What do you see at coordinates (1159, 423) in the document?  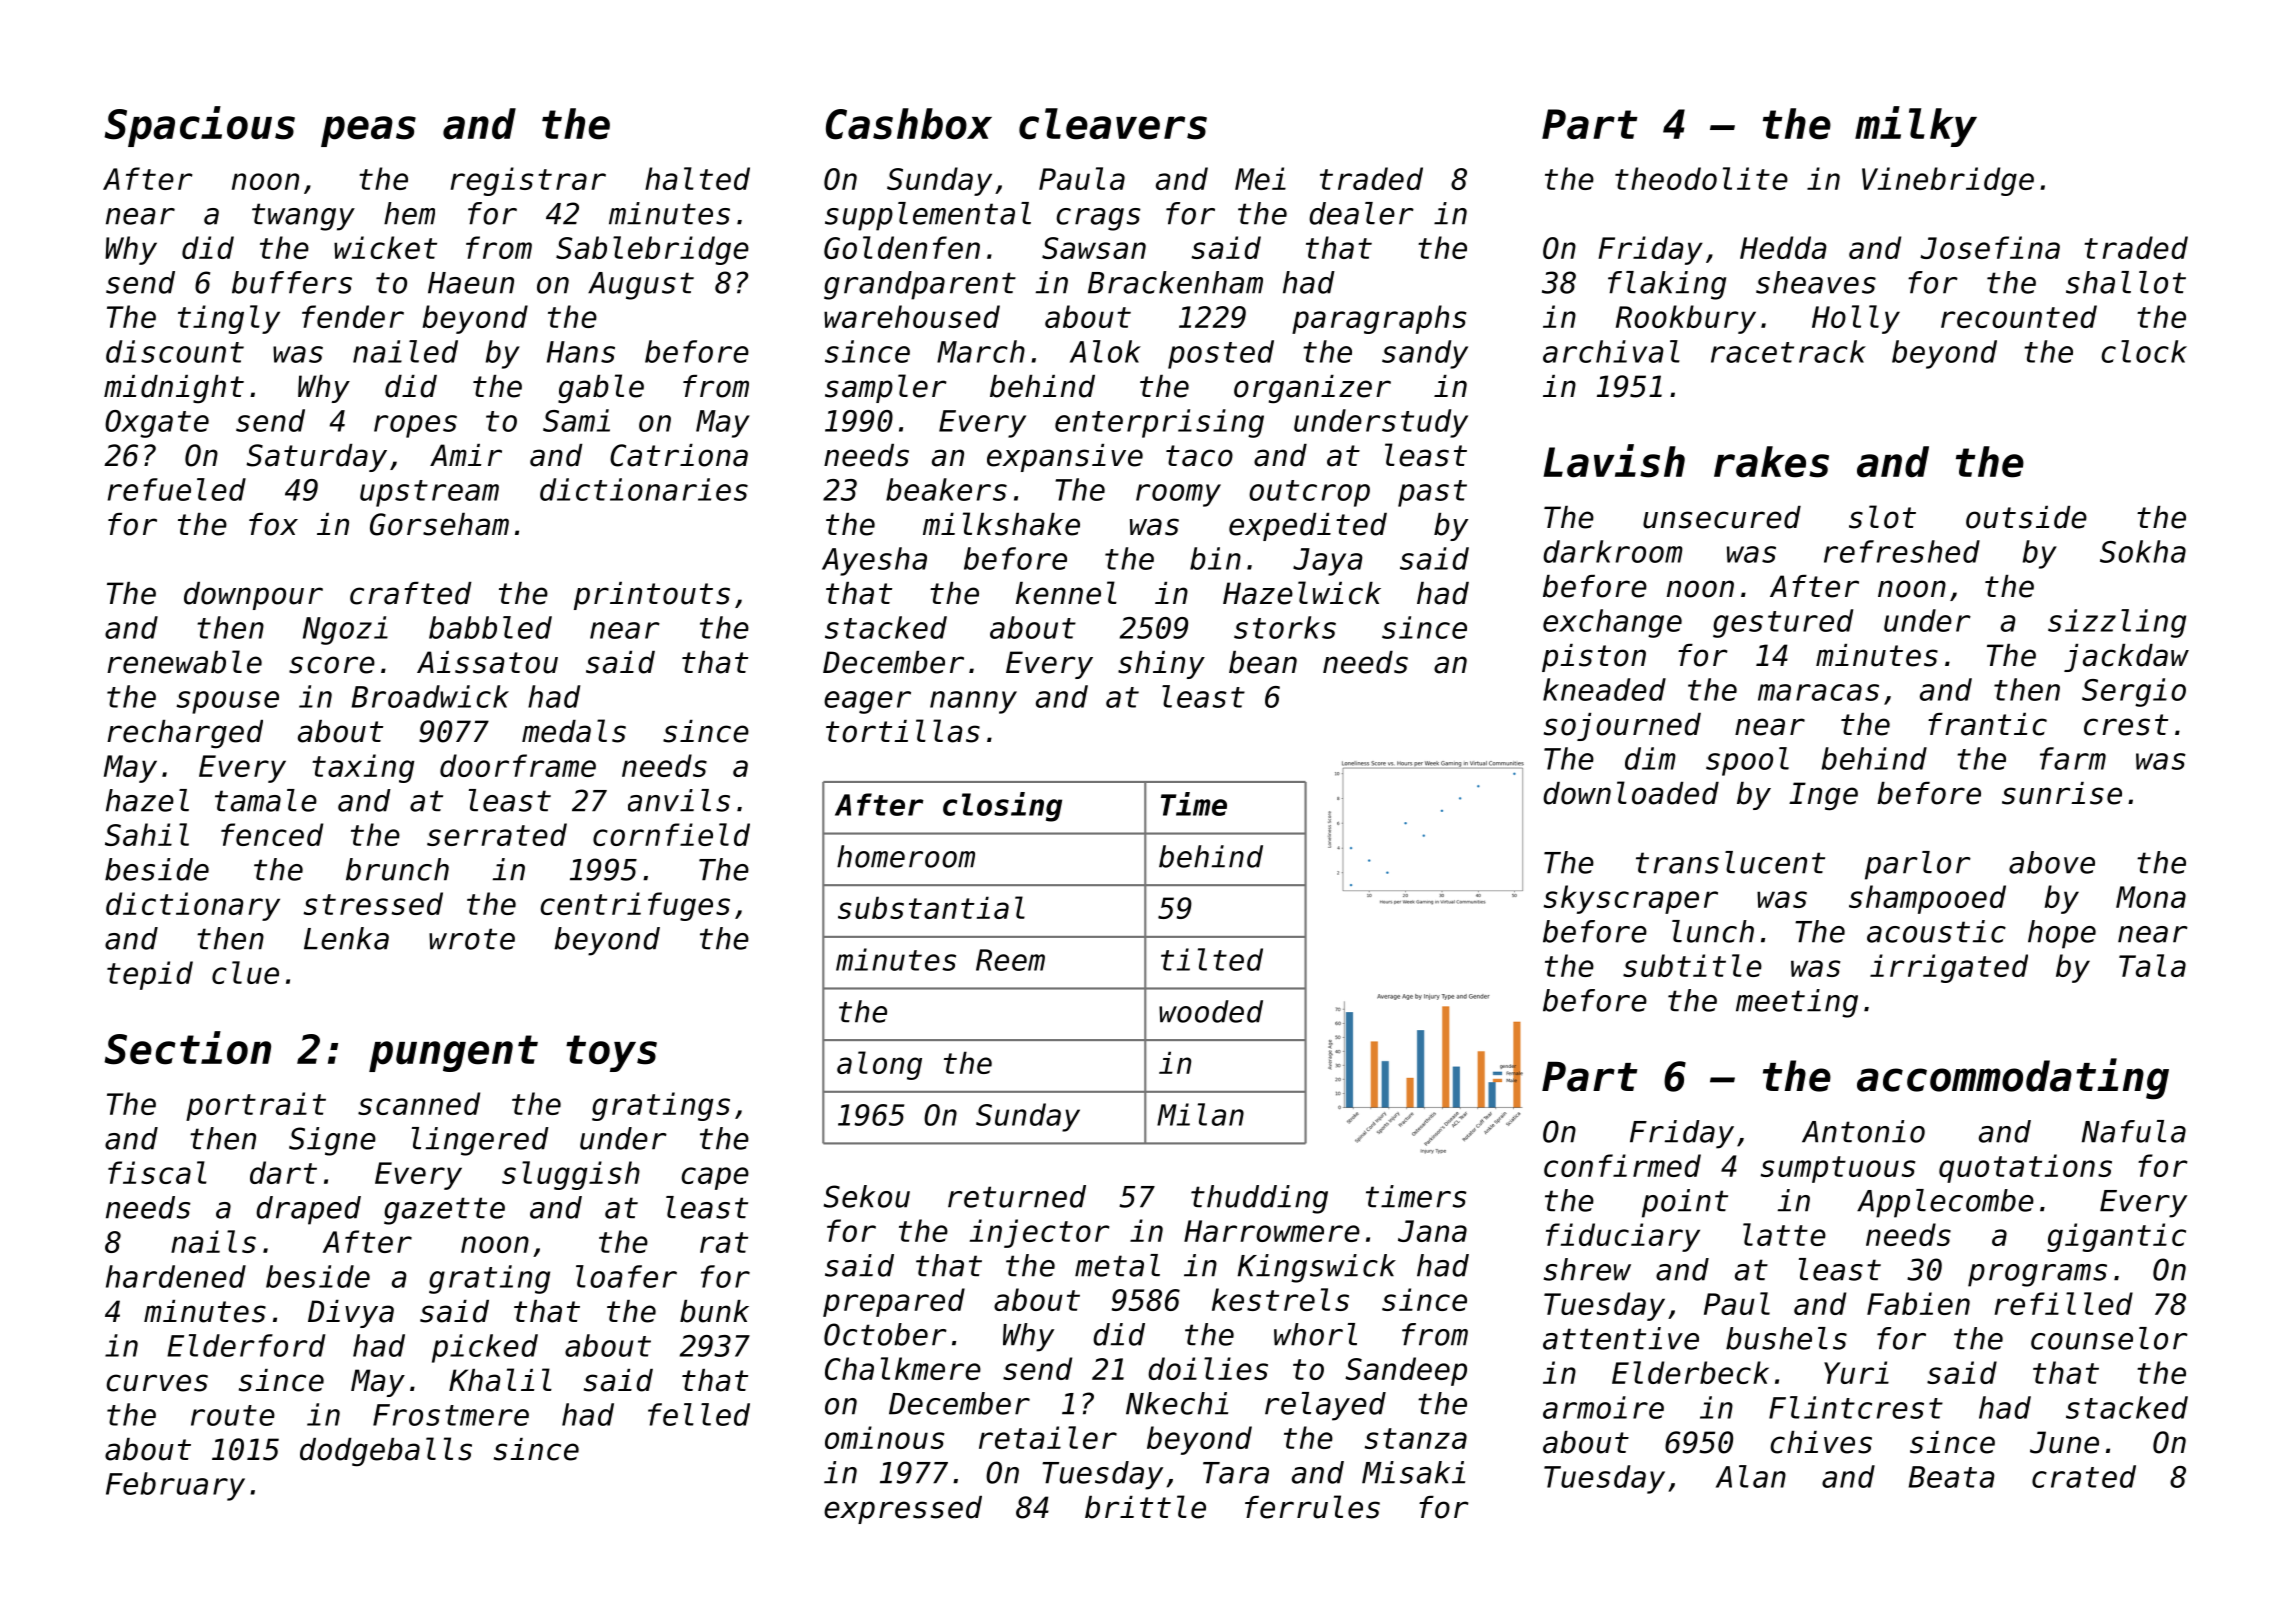 I see `enterprising` at bounding box center [1159, 423].
